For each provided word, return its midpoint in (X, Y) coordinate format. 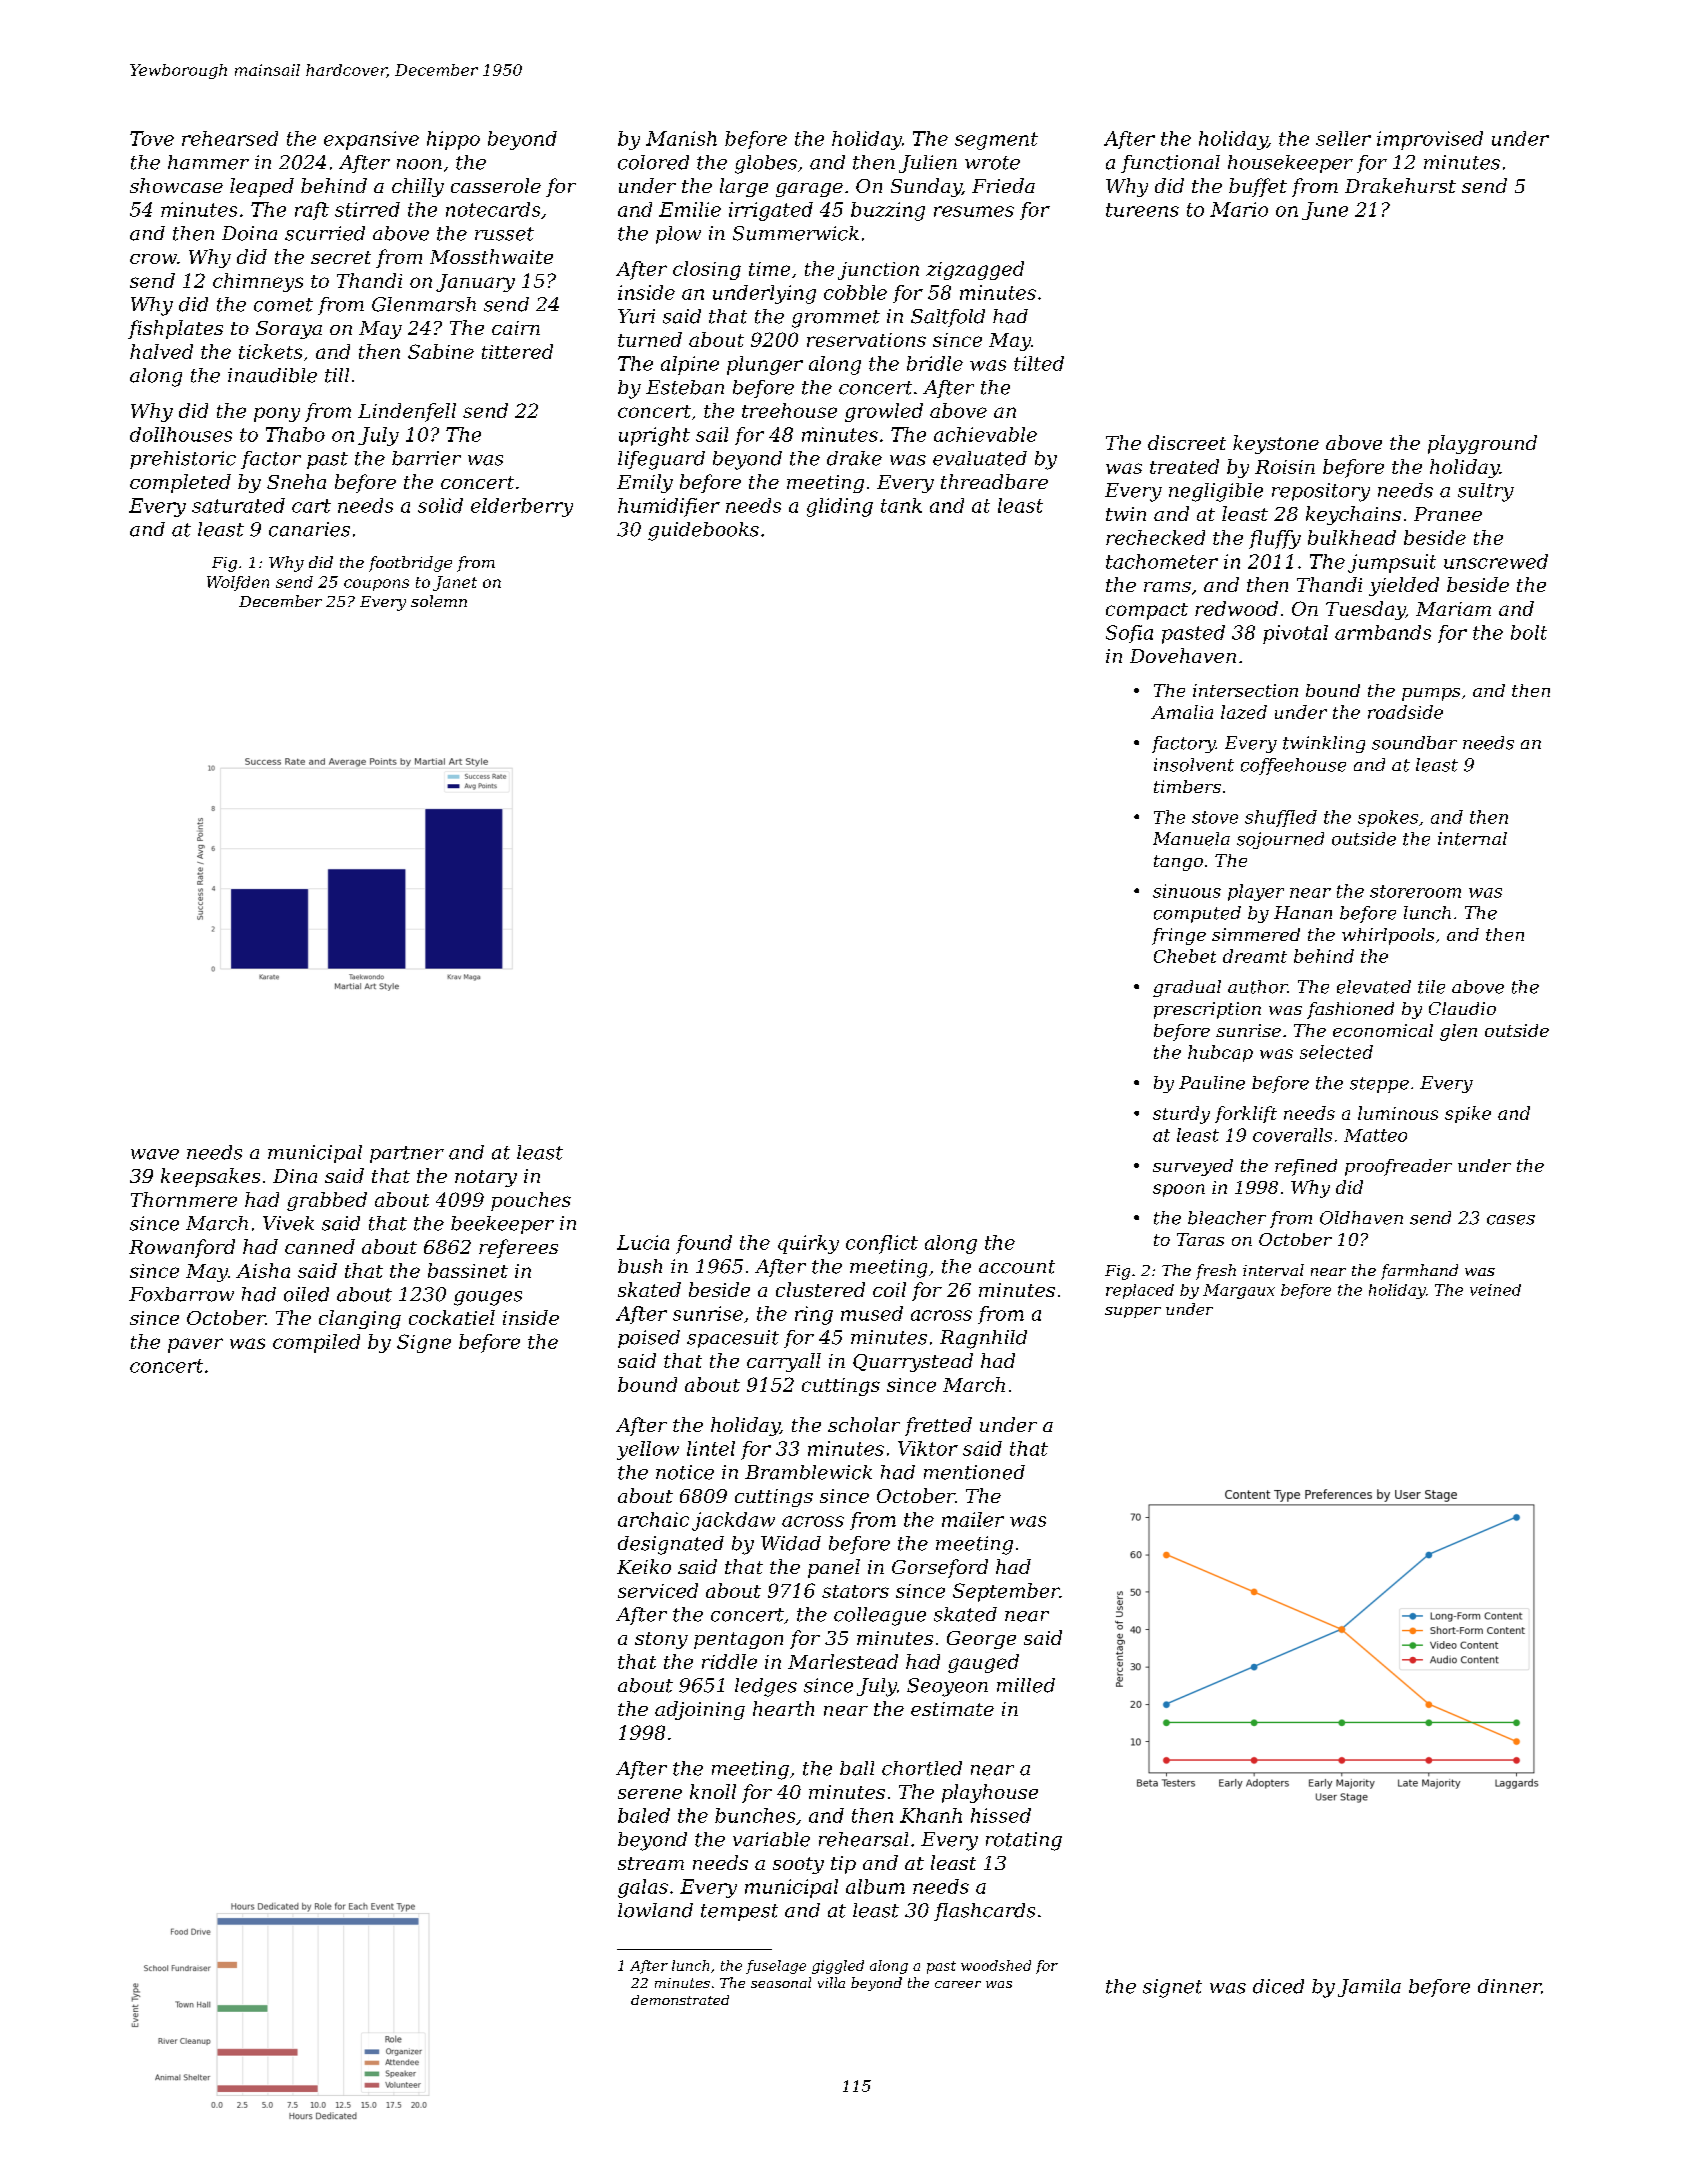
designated (671, 1545)
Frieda (1003, 185)
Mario (1239, 209)
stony (661, 1640)
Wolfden (238, 583)
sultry (1486, 492)
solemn (439, 601)
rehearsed (230, 138)
